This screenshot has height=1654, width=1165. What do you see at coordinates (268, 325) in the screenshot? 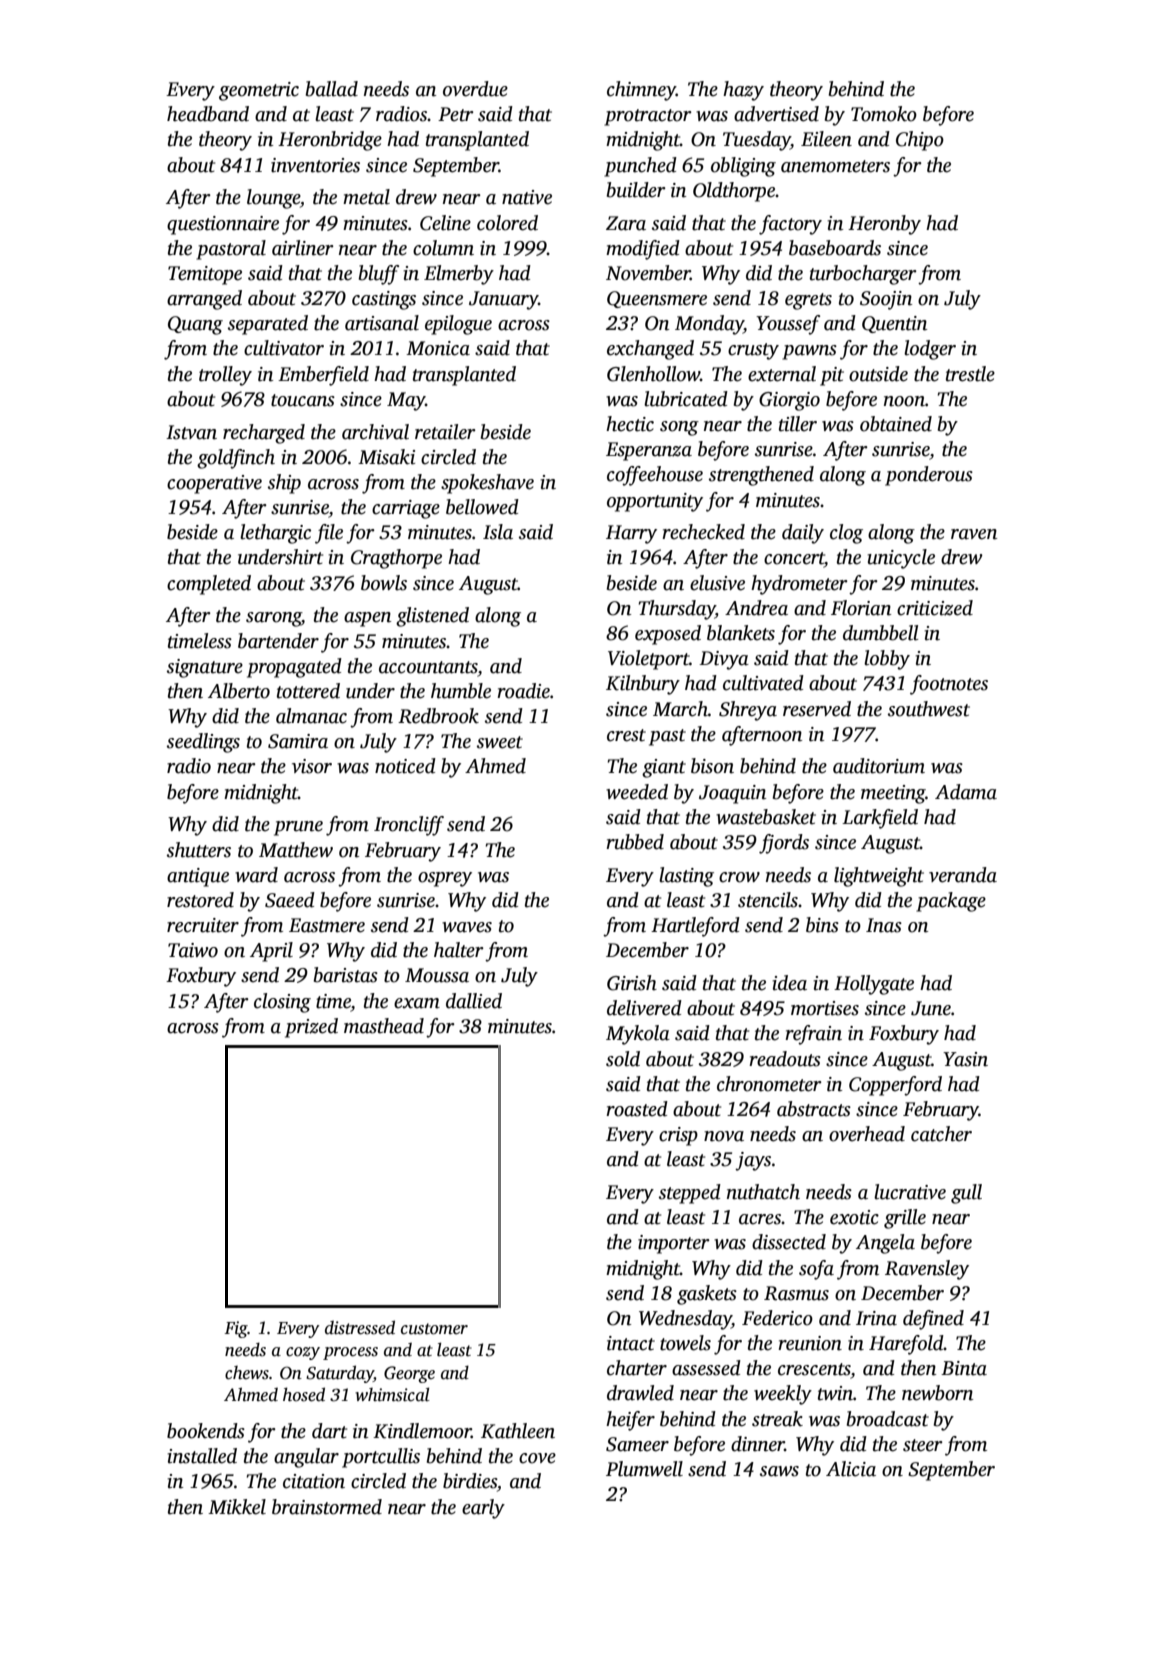
I see `separated` at bounding box center [268, 325].
